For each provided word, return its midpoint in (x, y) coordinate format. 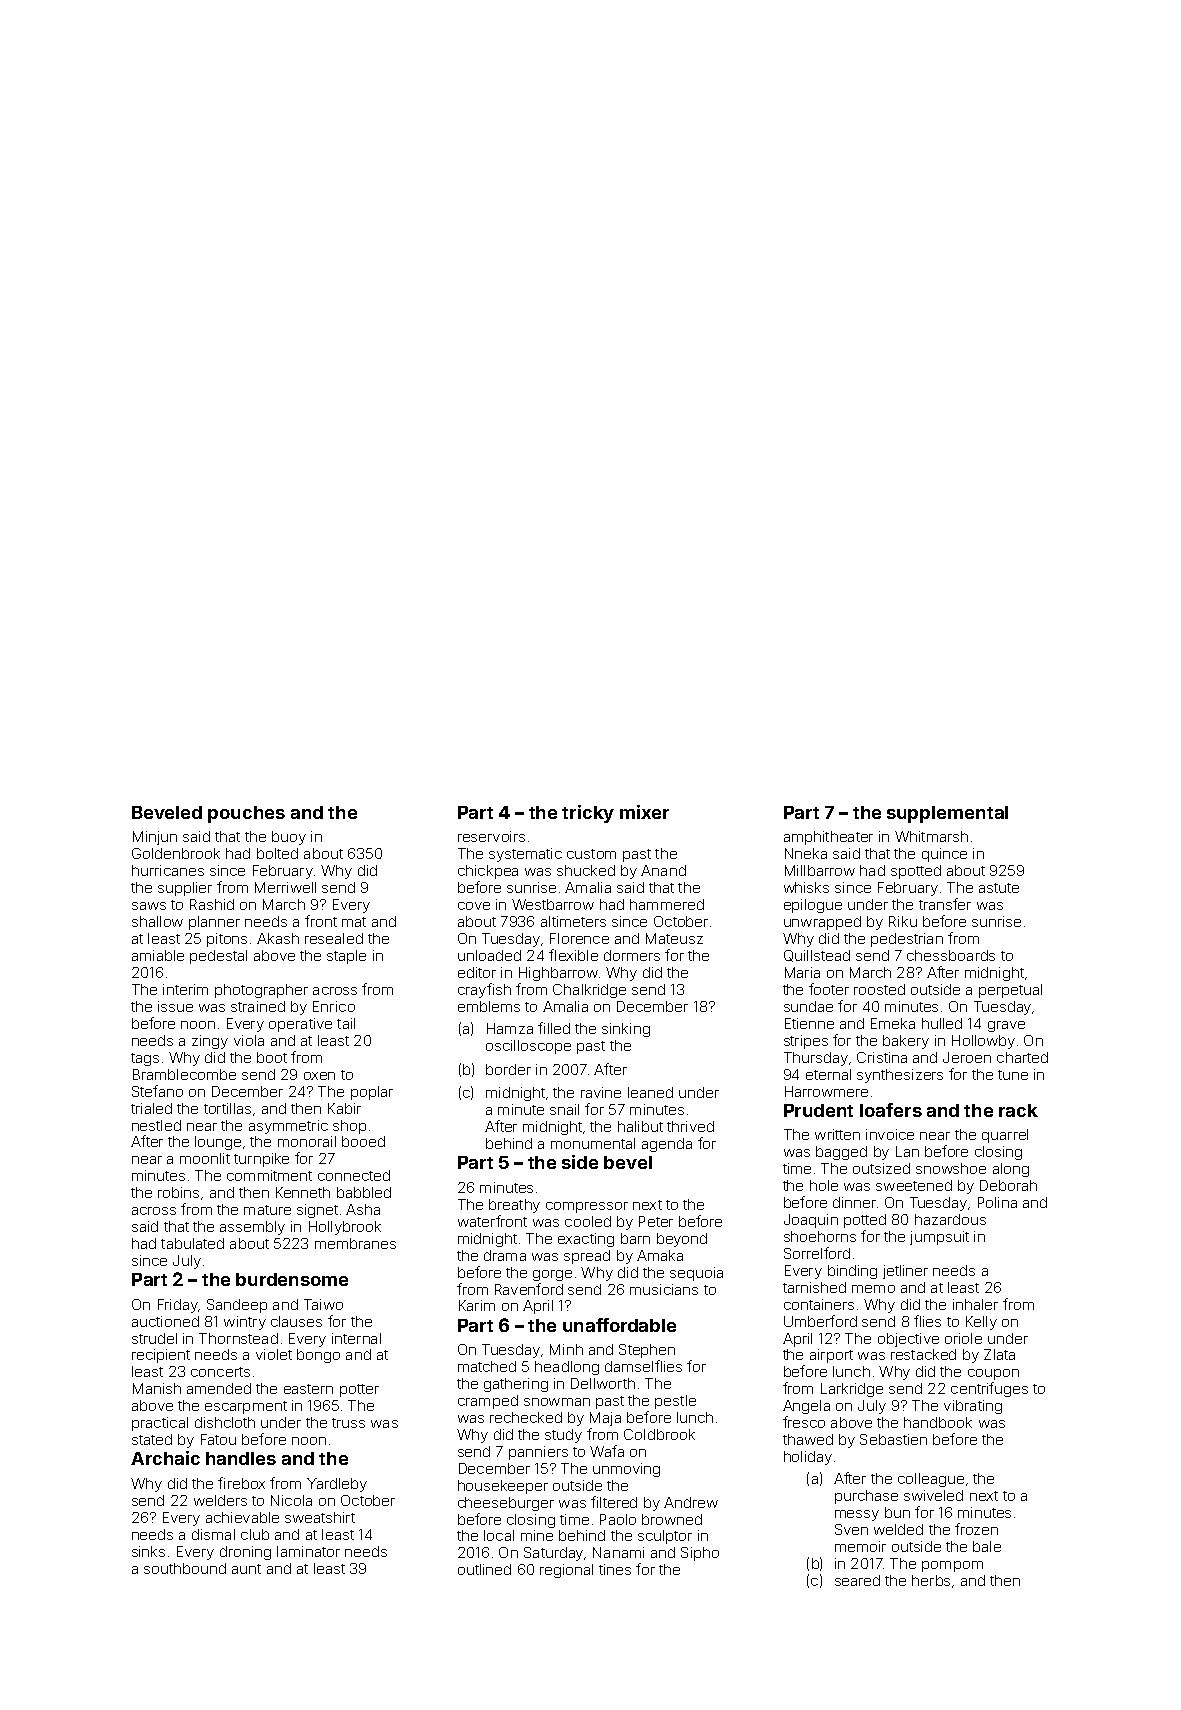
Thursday (816, 1059)
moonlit (205, 1158)
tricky (588, 814)
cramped (488, 1402)
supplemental (947, 814)
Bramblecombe (184, 1074)
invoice (890, 1134)
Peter (656, 1221)
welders (220, 1500)
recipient (161, 1356)
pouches (246, 814)
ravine (601, 1092)
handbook (938, 1422)
